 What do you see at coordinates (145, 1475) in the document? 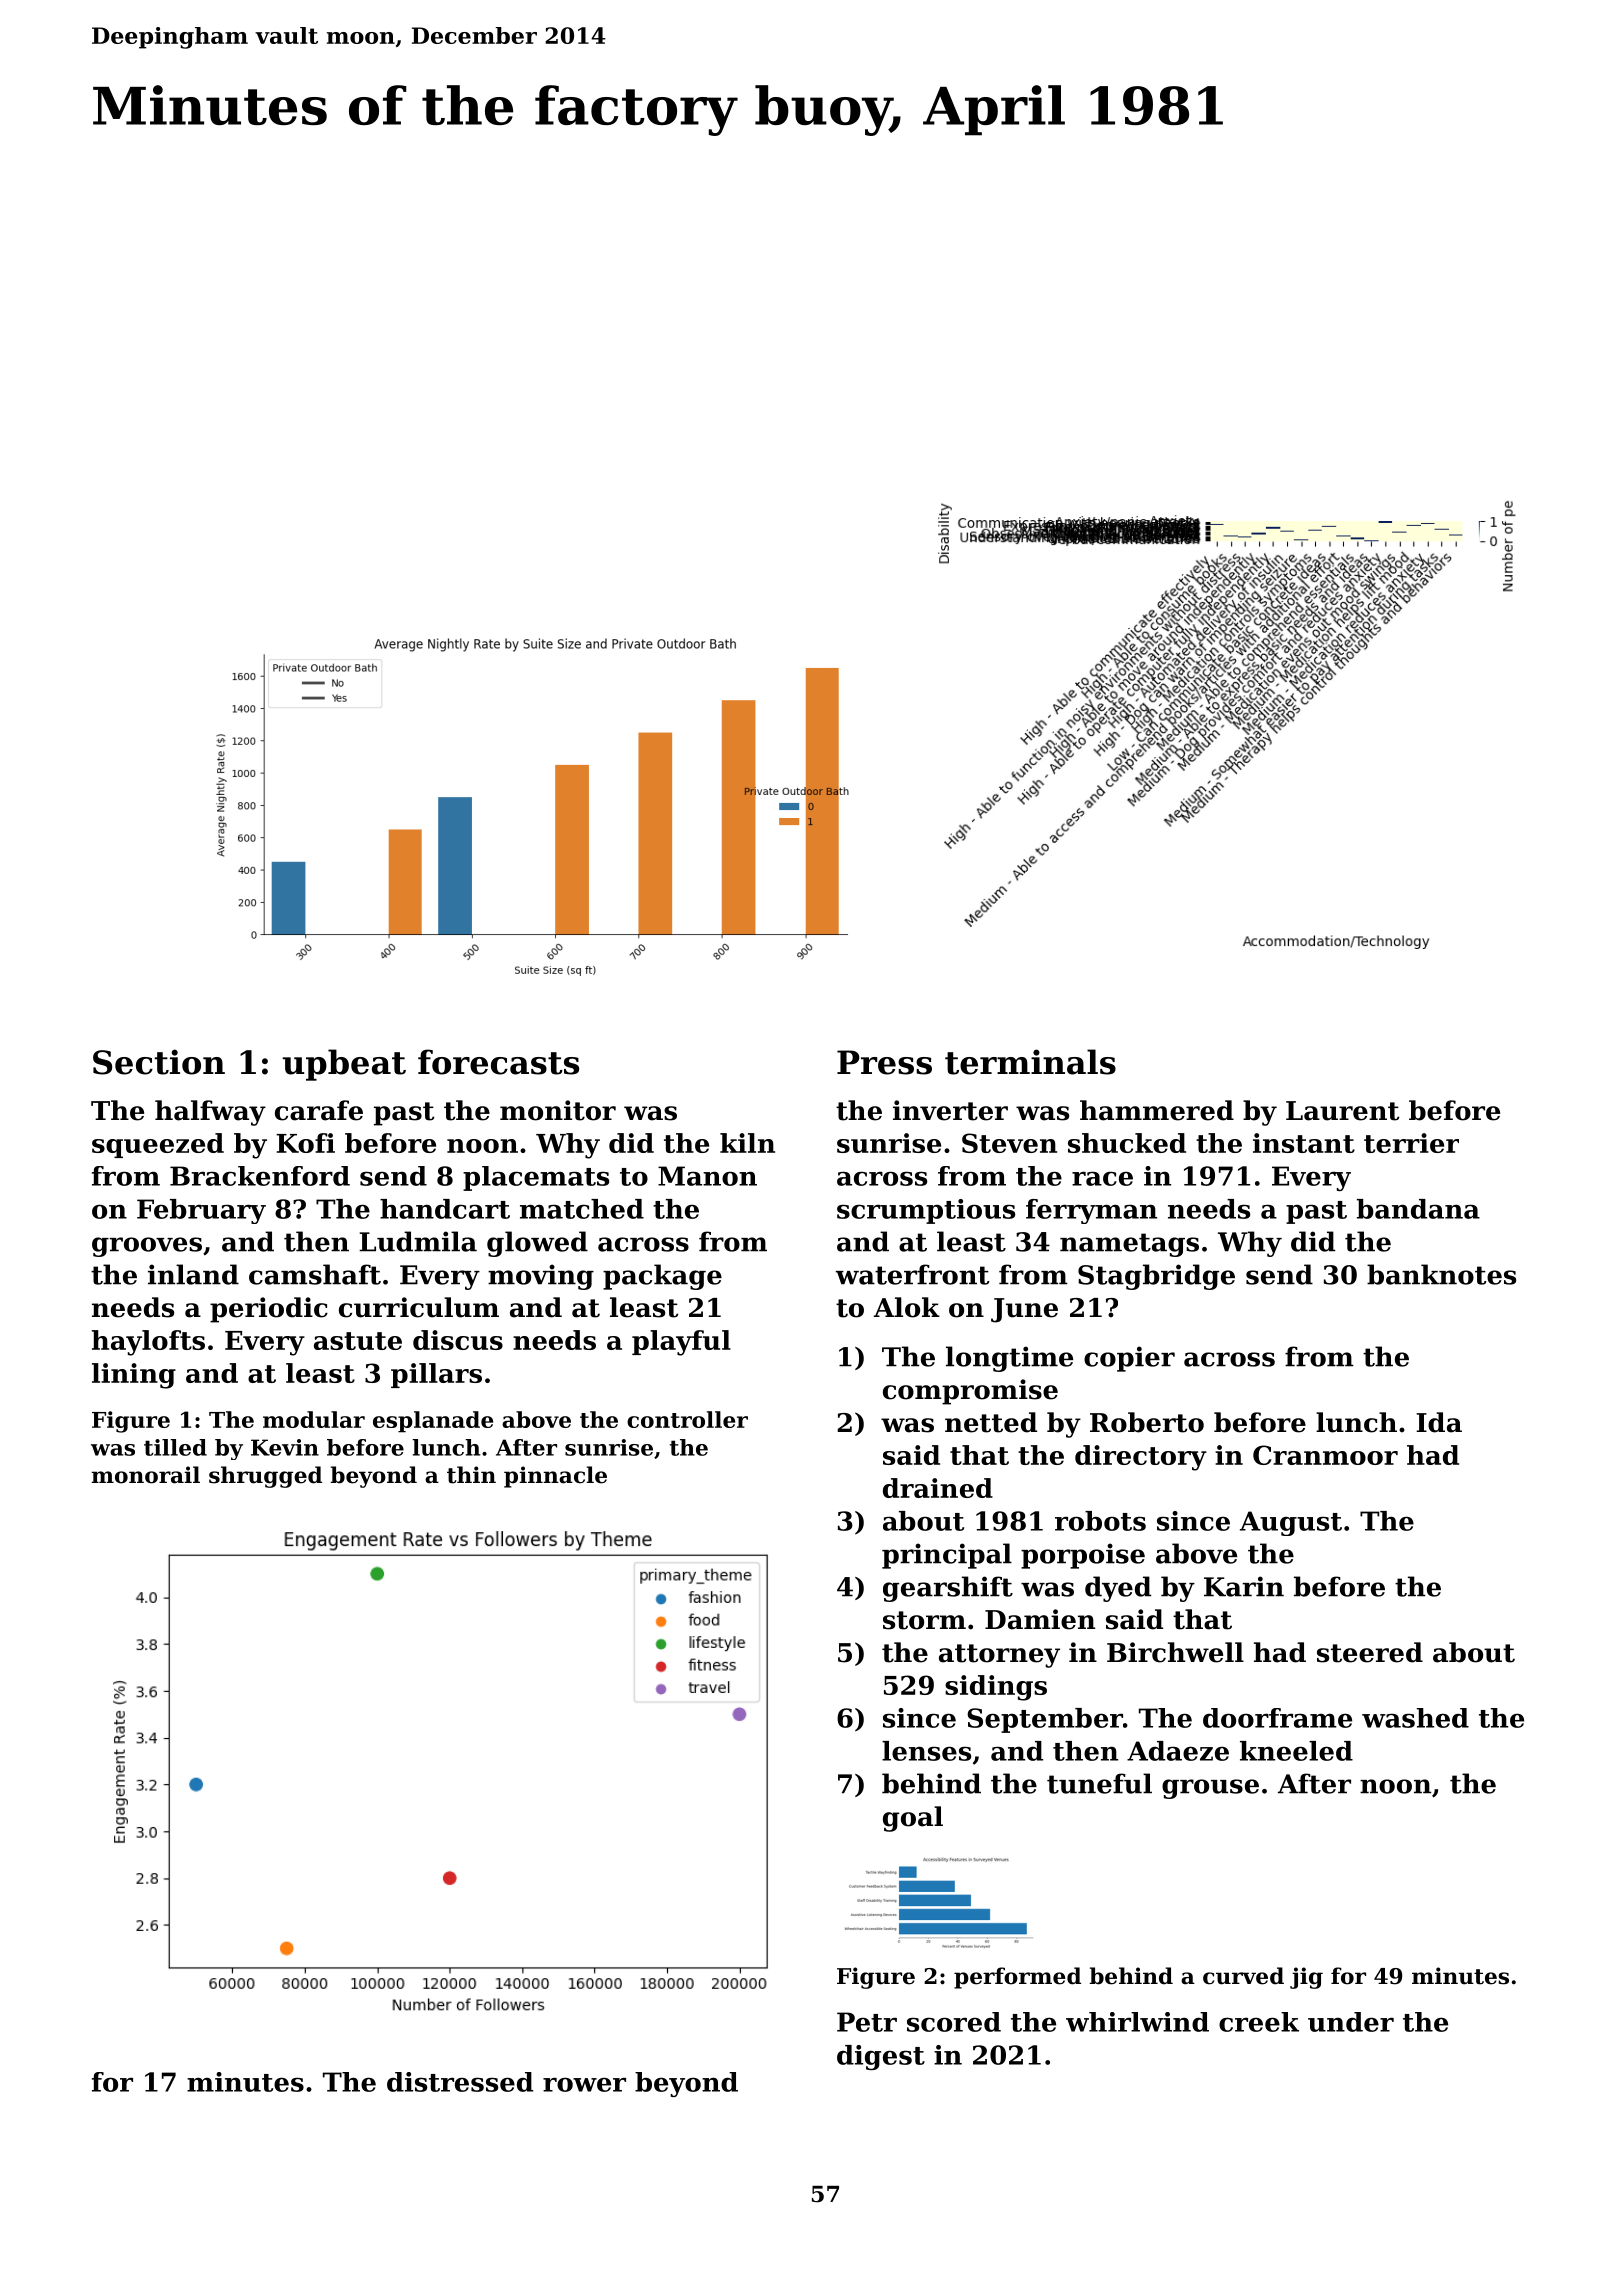
I see `monorail` at bounding box center [145, 1475].
